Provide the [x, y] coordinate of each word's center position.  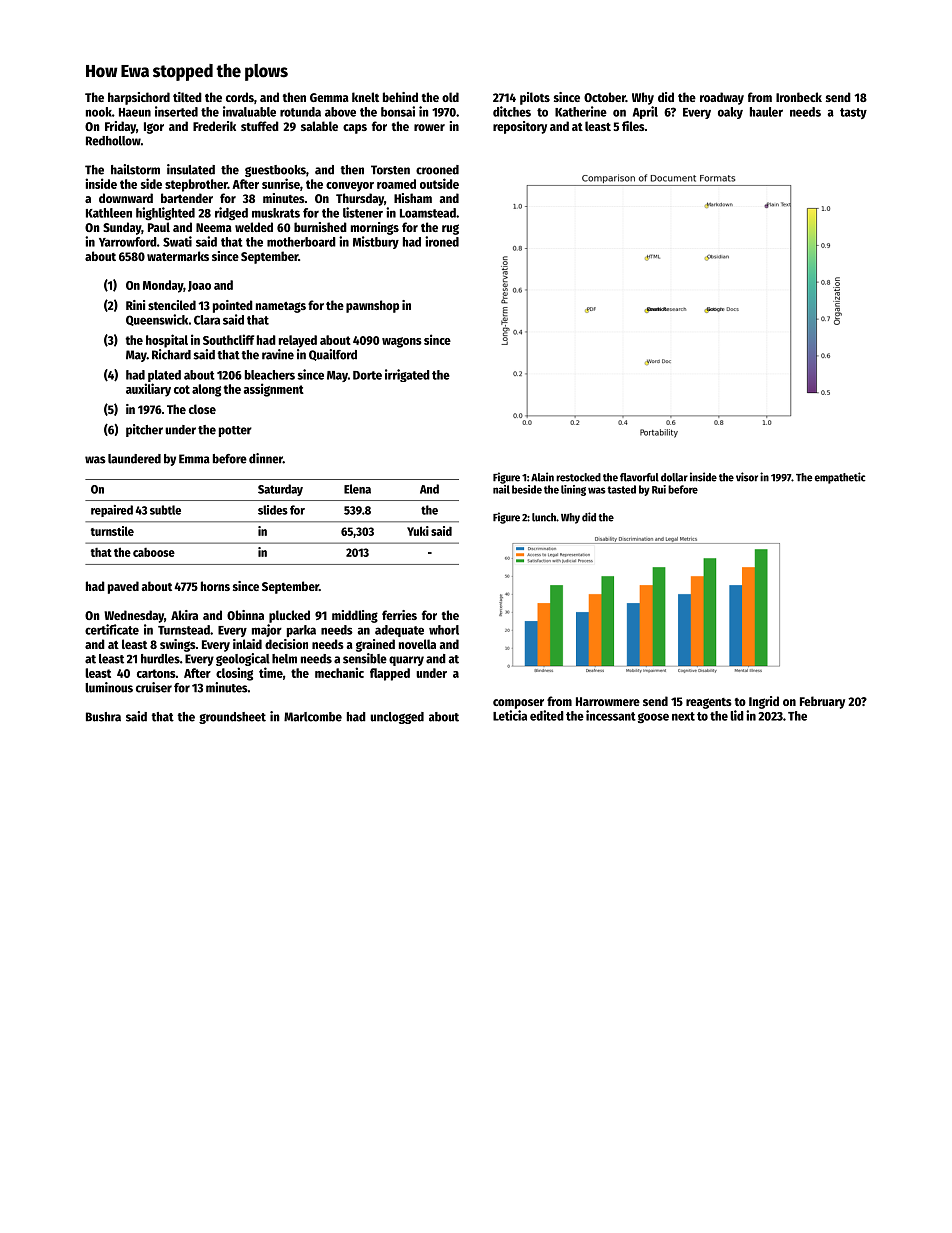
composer [518, 704]
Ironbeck [799, 97]
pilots [535, 98]
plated [164, 376]
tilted [187, 97]
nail [501, 489]
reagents [709, 703]
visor [747, 477]
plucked [289, 616]
